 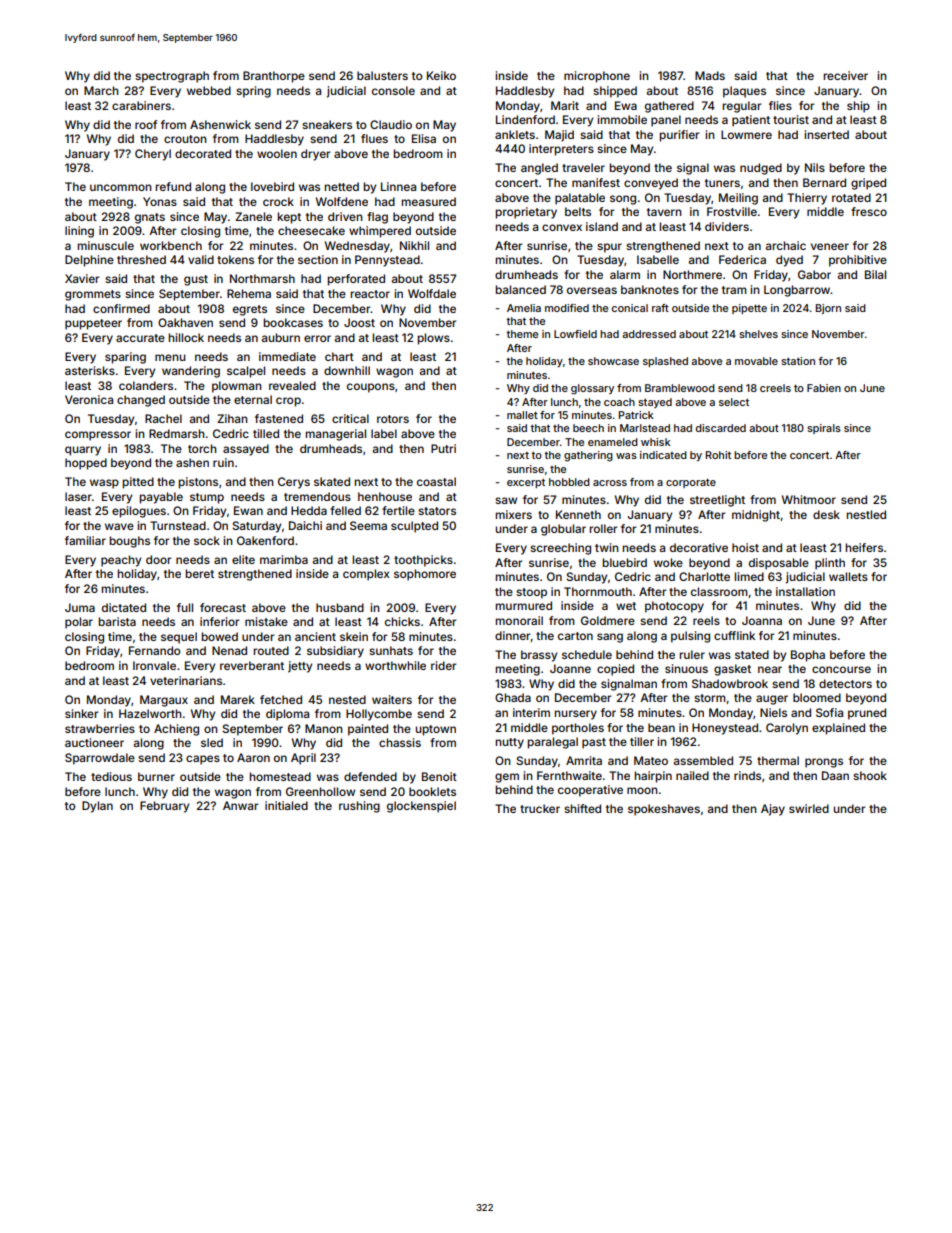 What do you see at coordinates (172, 77) in the document?
I see `spectrograph` at bounding box center [172, 77].
